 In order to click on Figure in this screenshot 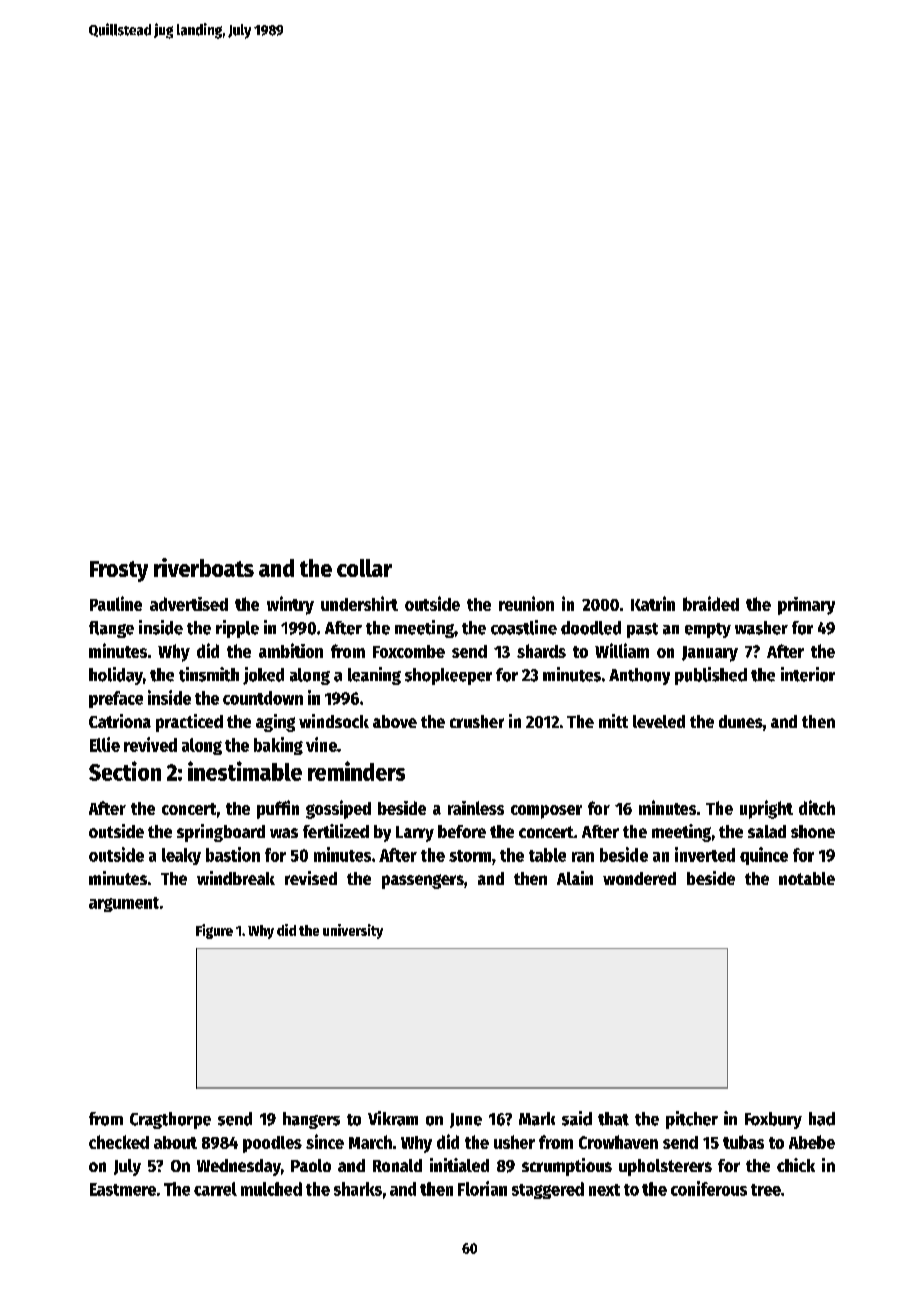, I will do `click(214, 931)`.
